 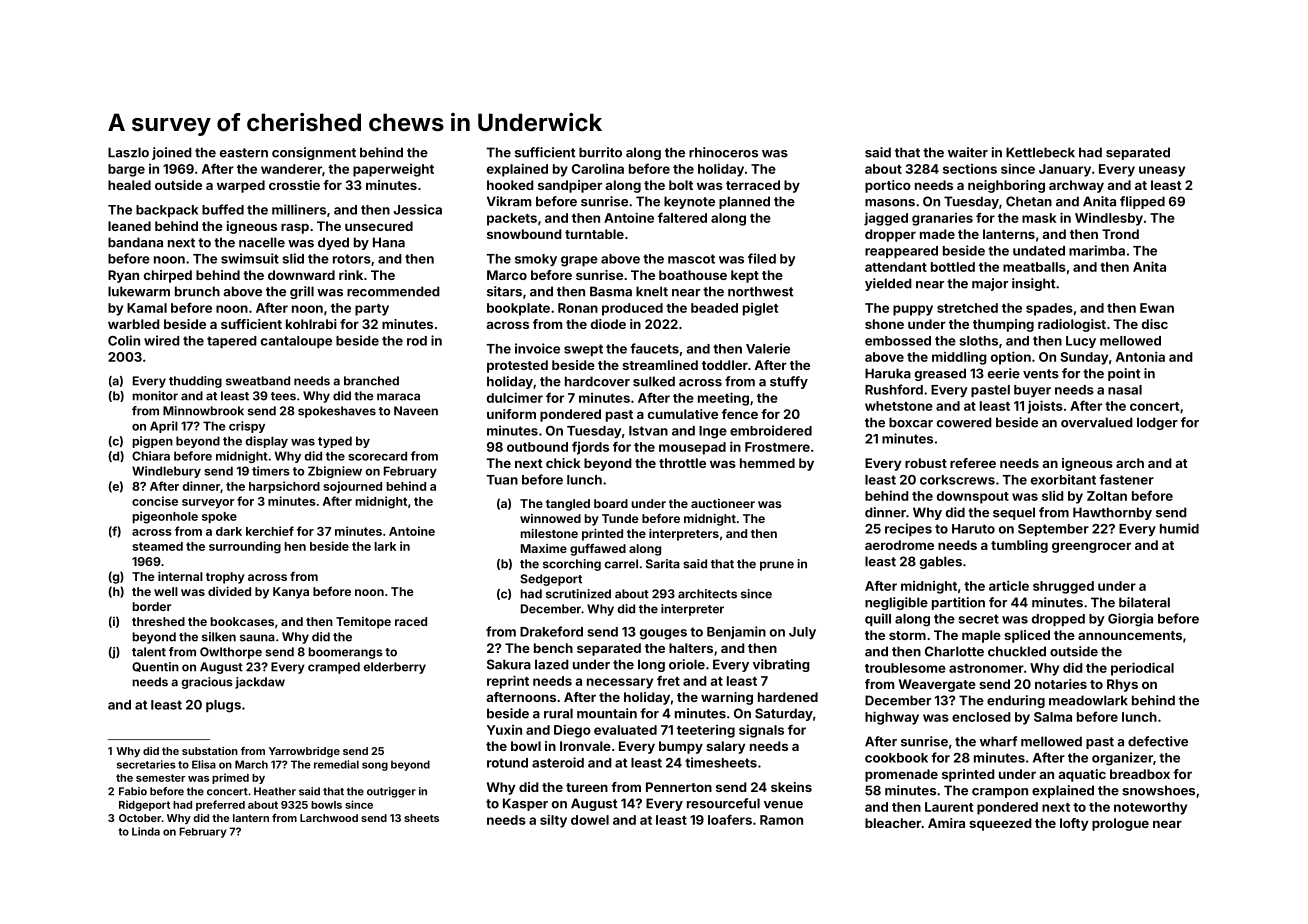 What do you see at coordinates (901, 775) in the document?
I see `promenade` at bounding box center [901, 775].
